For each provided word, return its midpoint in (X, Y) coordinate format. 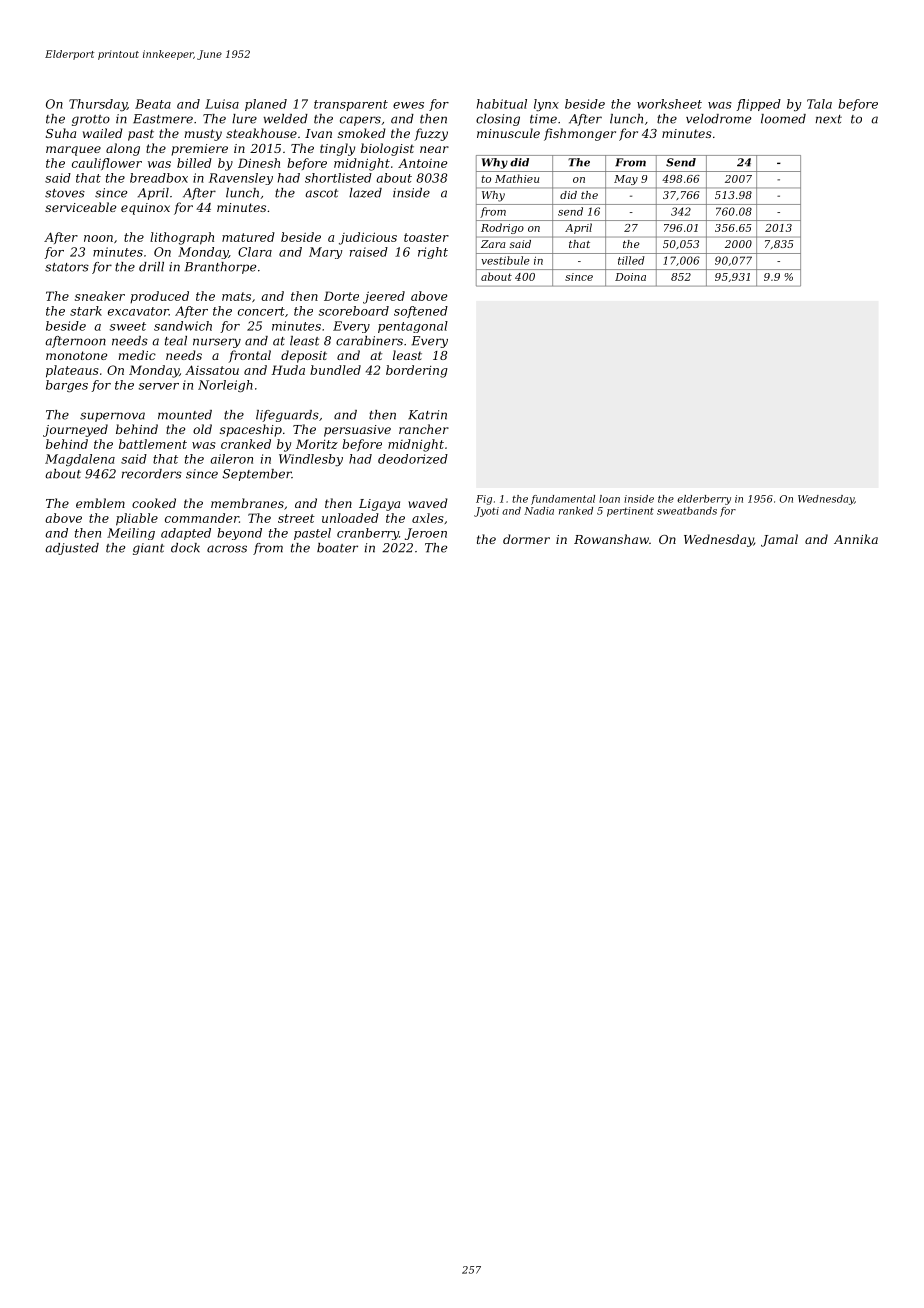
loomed (783, 119)
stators (67, 267)
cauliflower (107, 164)
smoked (362, 133)
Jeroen (426, 534)
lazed (365, 193)
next (829, 119)
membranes (247, 503)
